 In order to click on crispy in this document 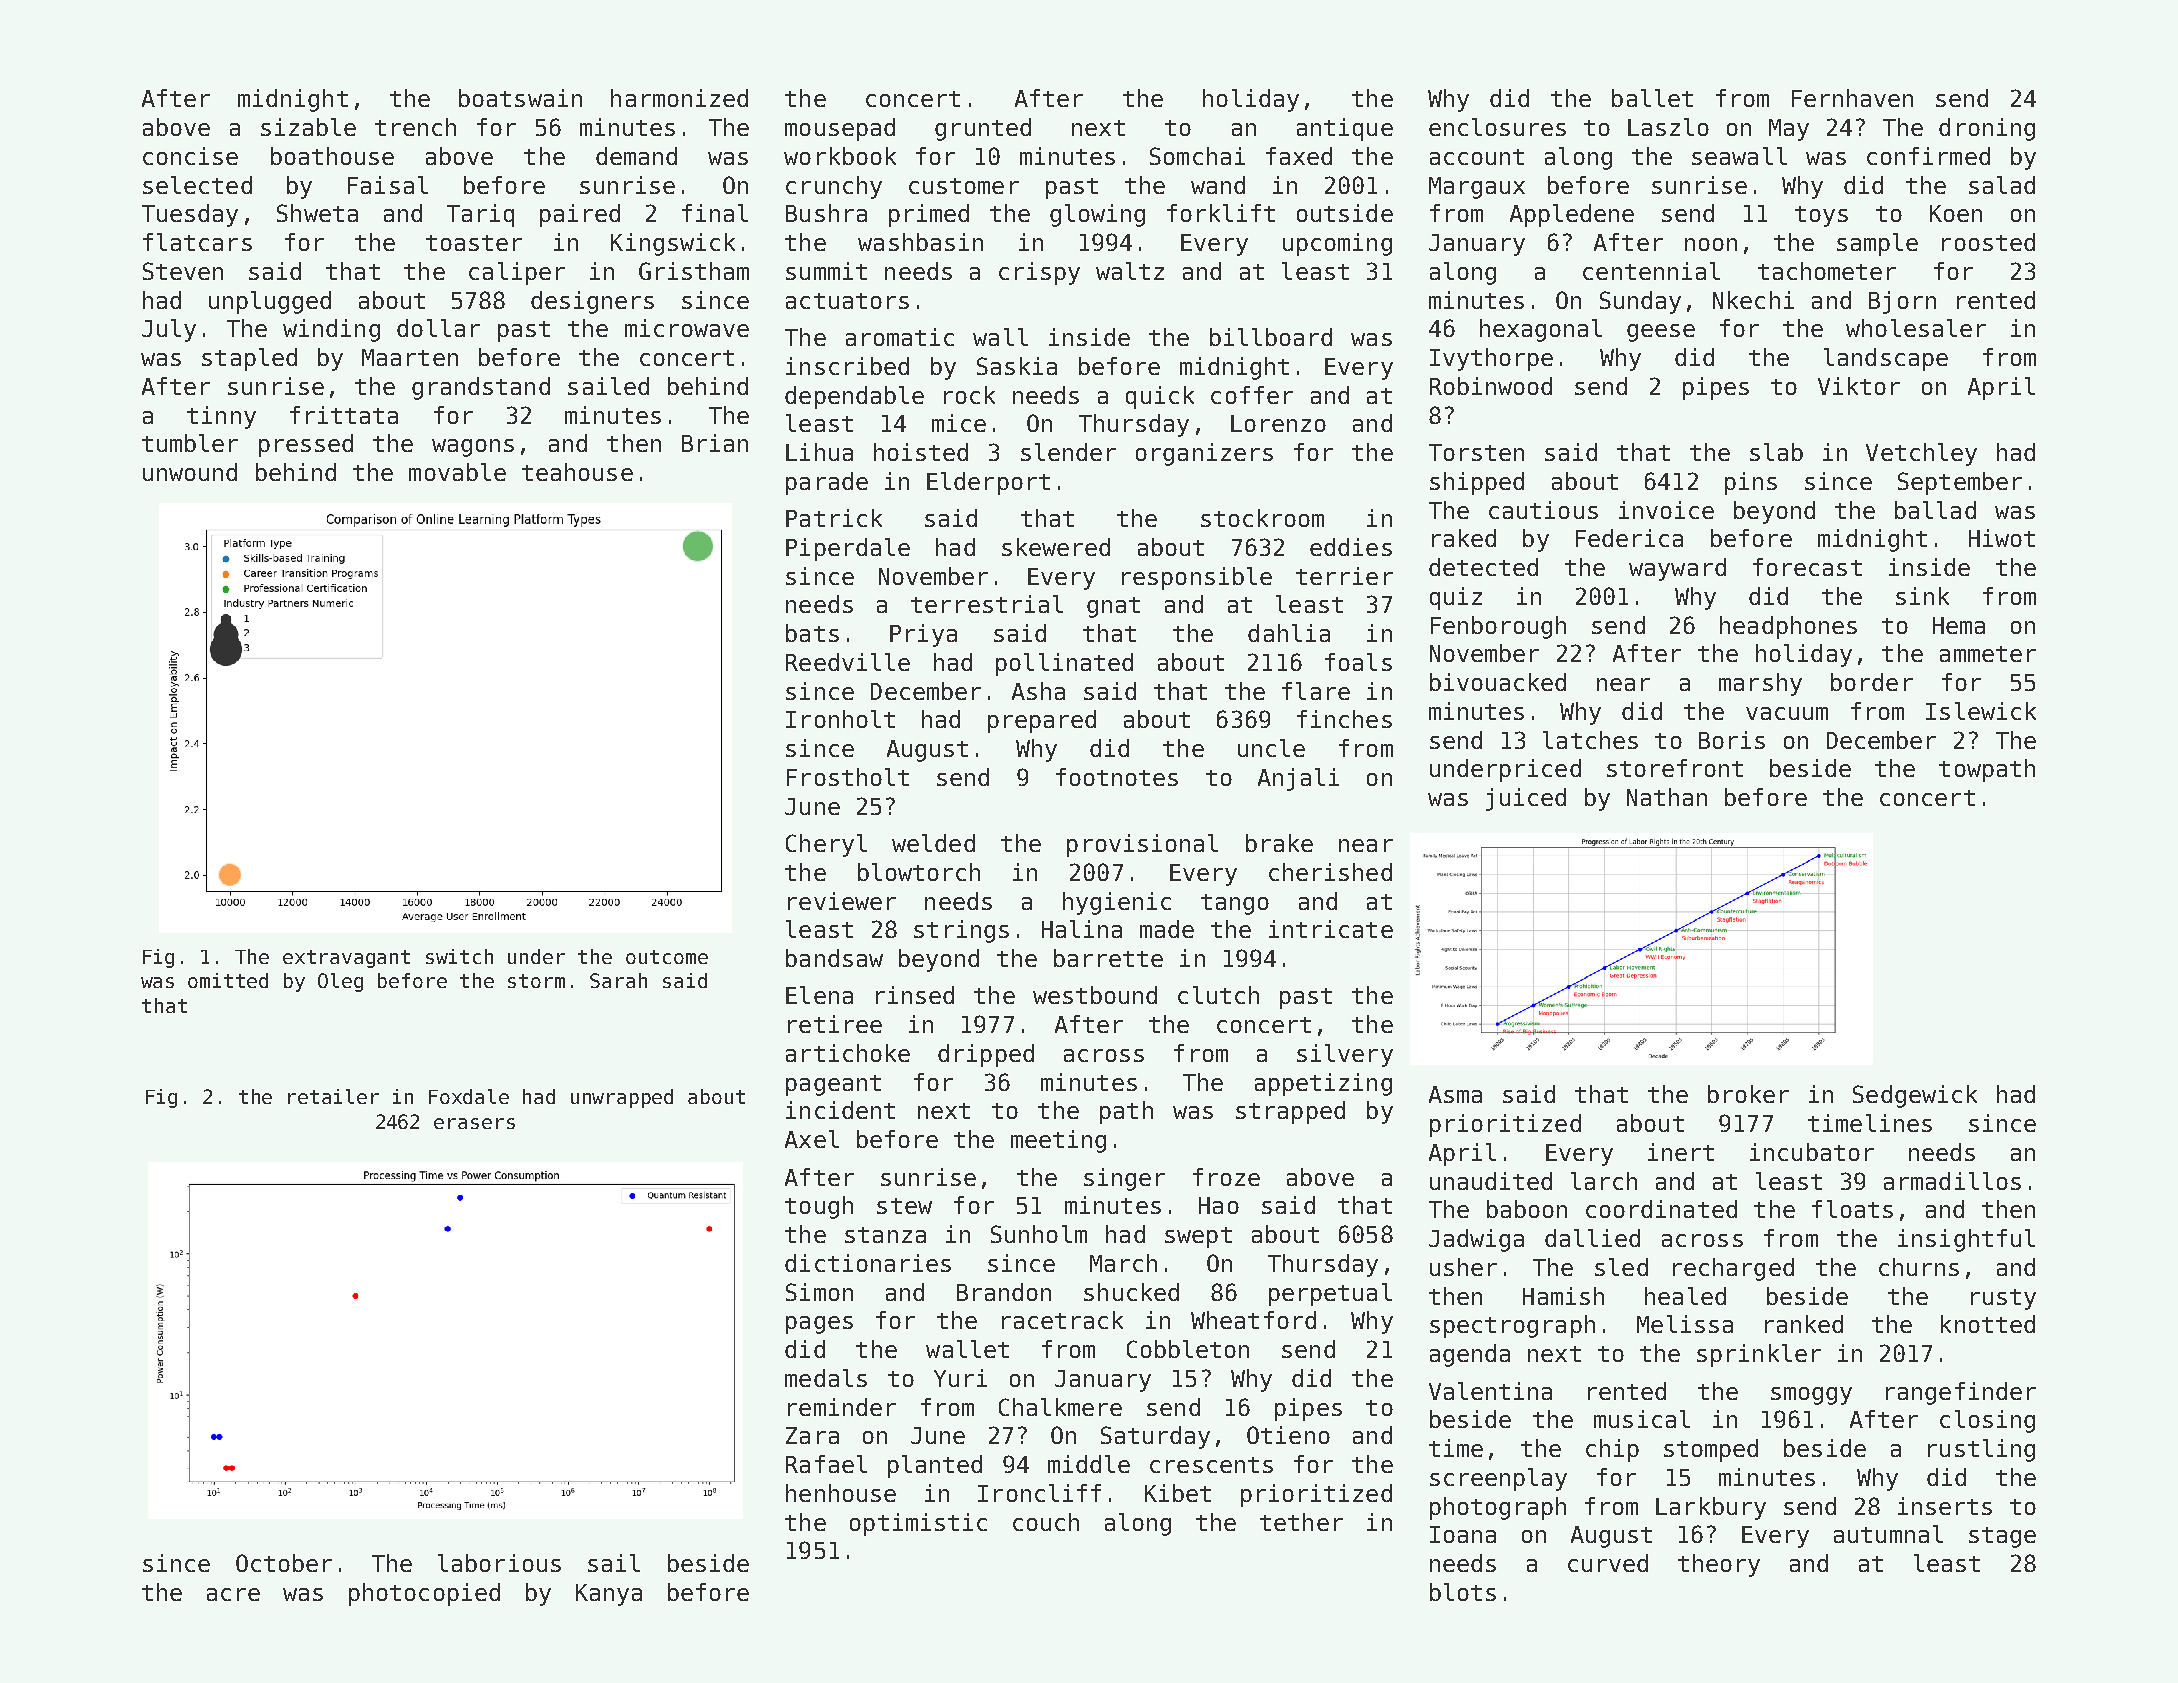, I will do `click(1039, 273)`.
